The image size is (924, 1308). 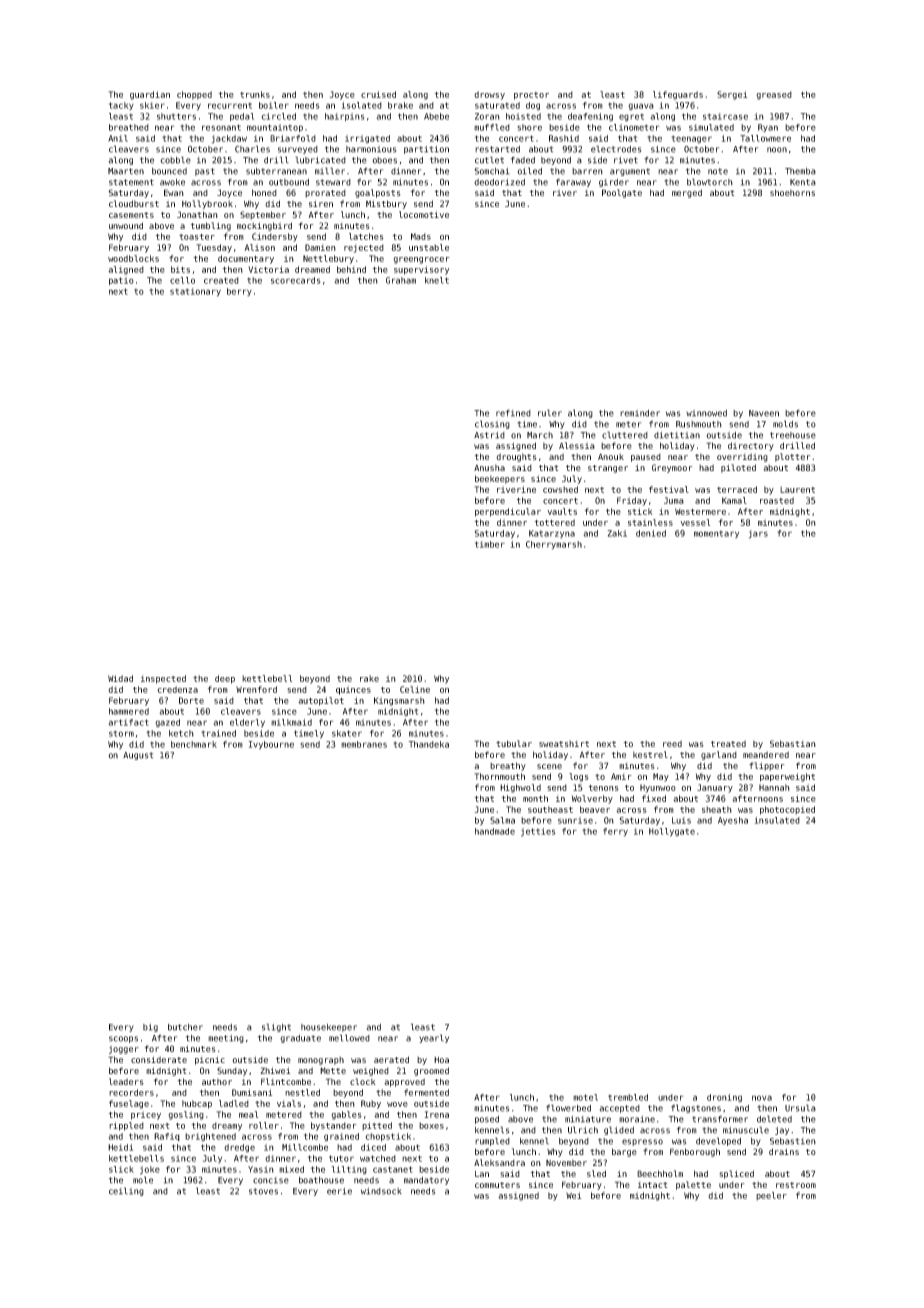 I want to click on elderly, so click(x=247, y=723).
